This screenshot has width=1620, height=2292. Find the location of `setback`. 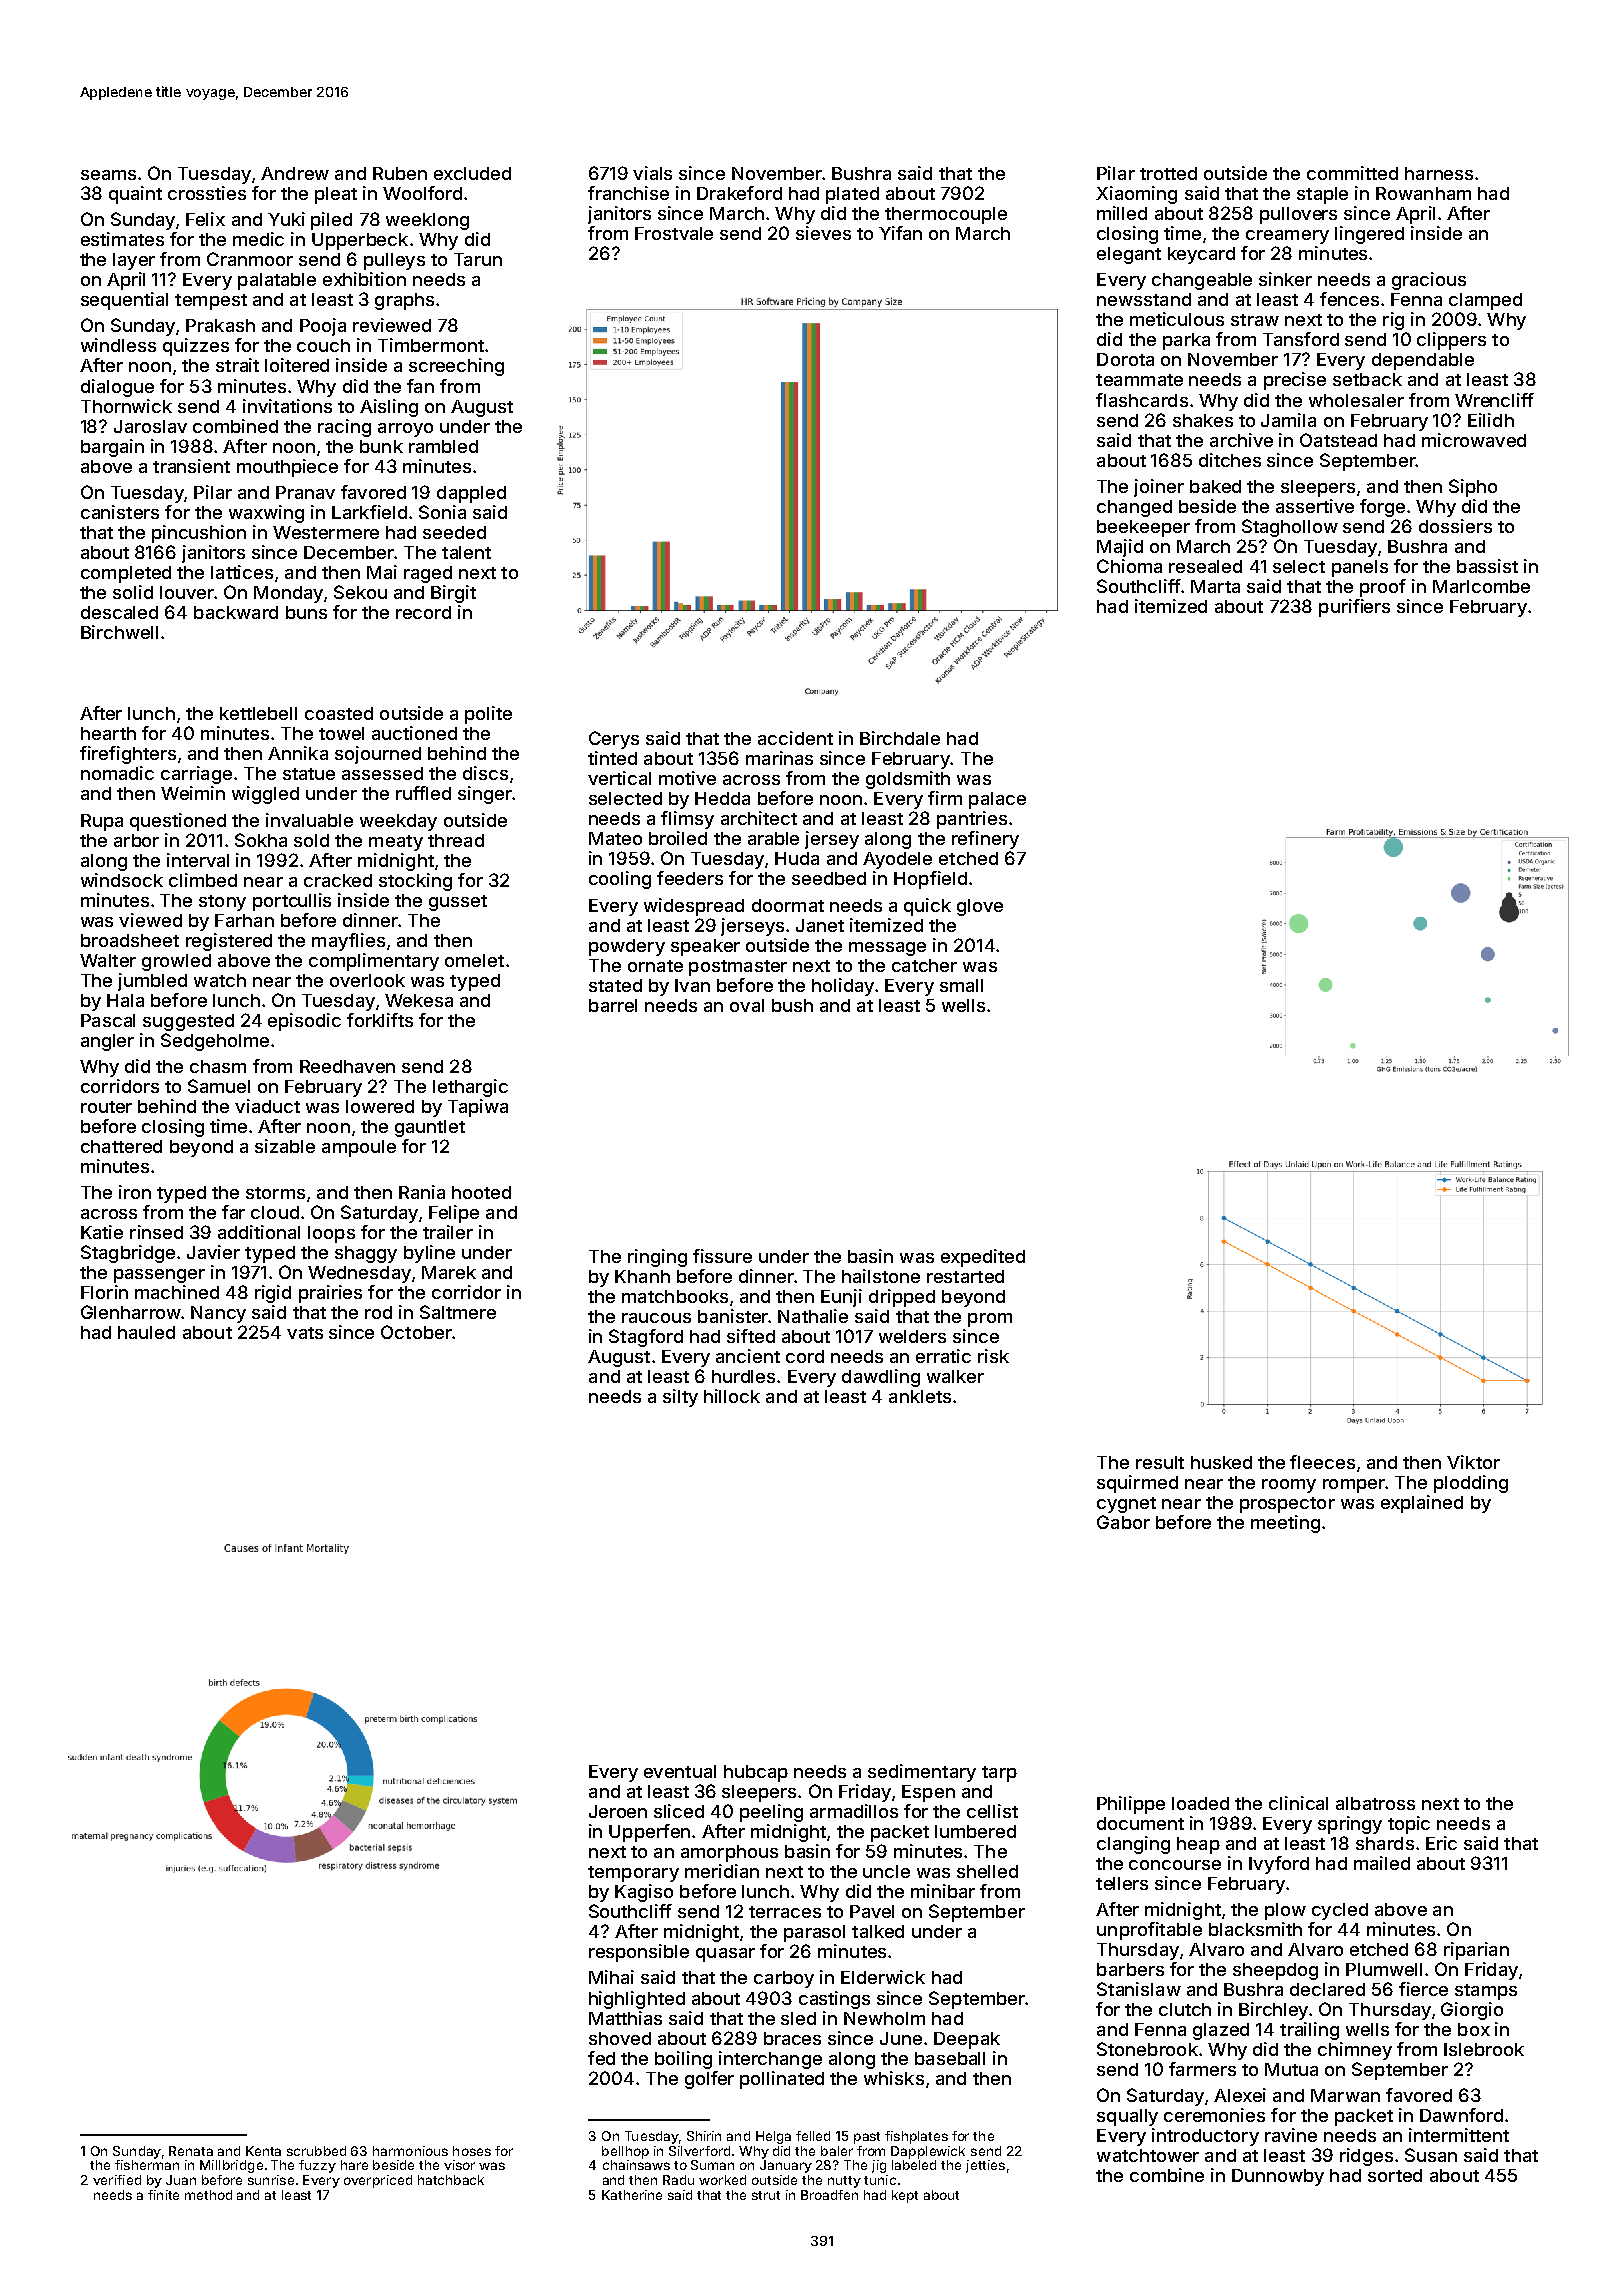

setback is located at coordinates (1367, 379).
